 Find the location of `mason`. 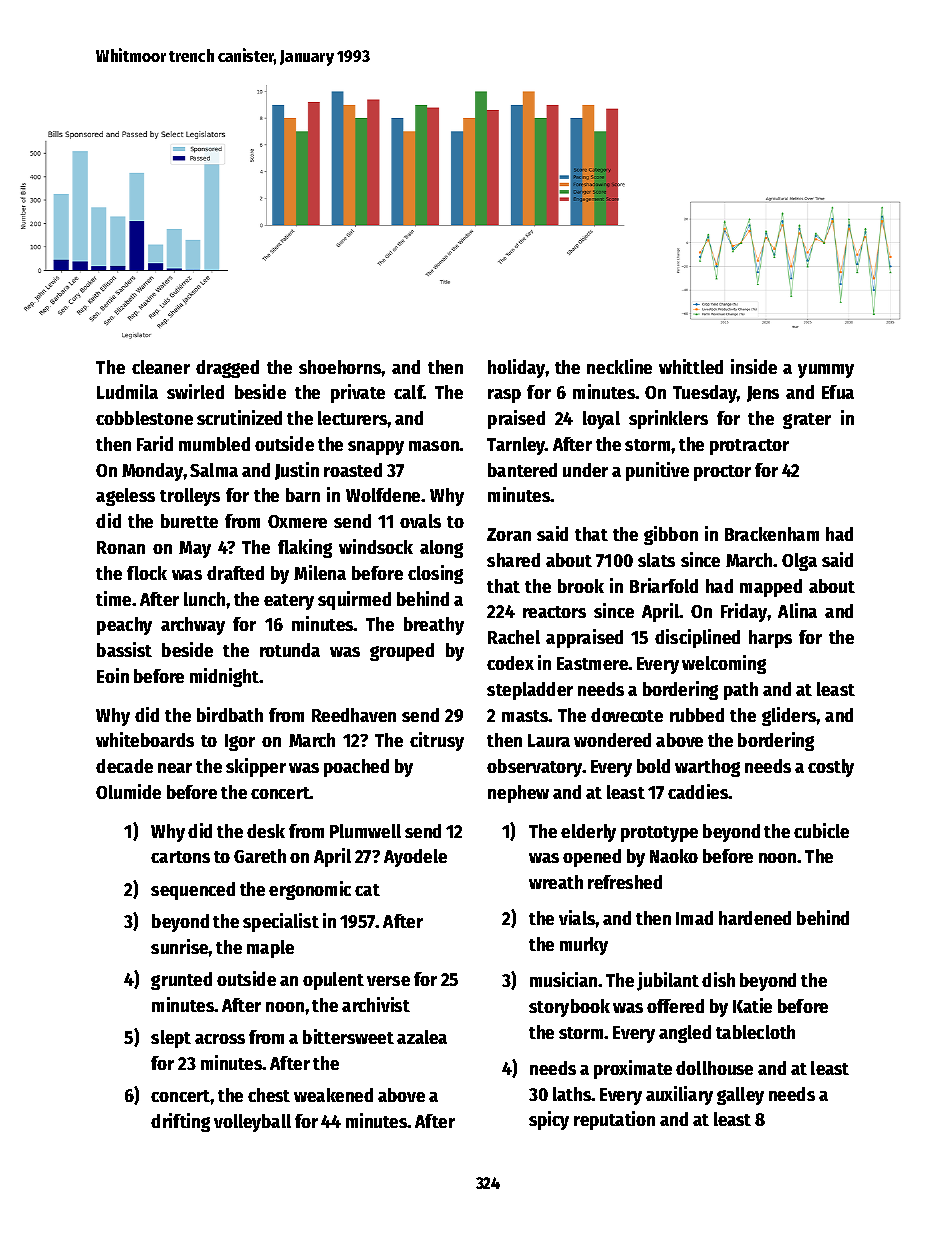

mason is located at coordinates (434, 446).
